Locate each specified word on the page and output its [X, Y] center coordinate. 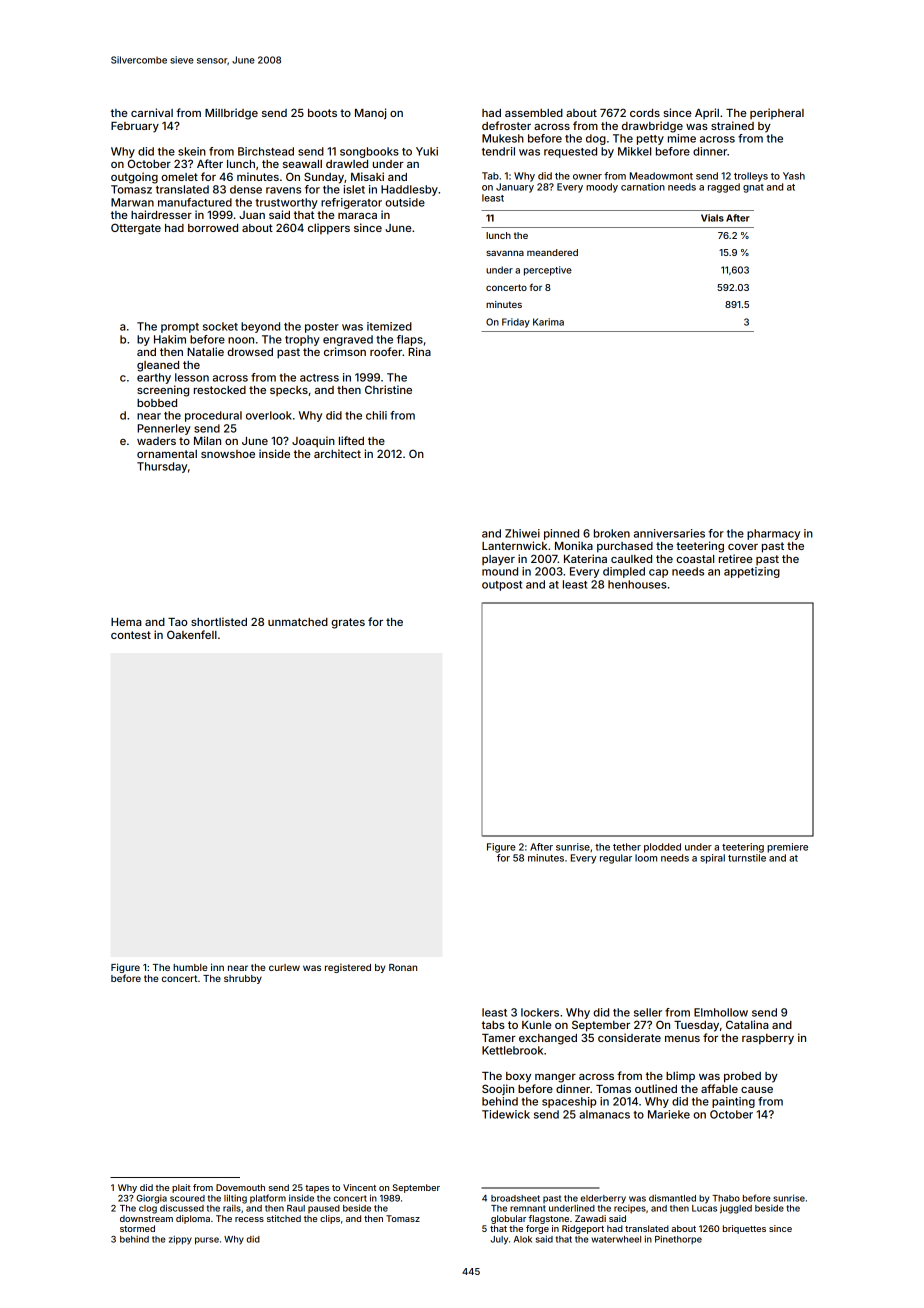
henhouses [637, 584]
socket [220, 326]
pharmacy [773, 534]
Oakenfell [192, 634]
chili [376, 415]
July [499, 1240]
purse [207, 1241]
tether [627, 847]
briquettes [744, 1229]
